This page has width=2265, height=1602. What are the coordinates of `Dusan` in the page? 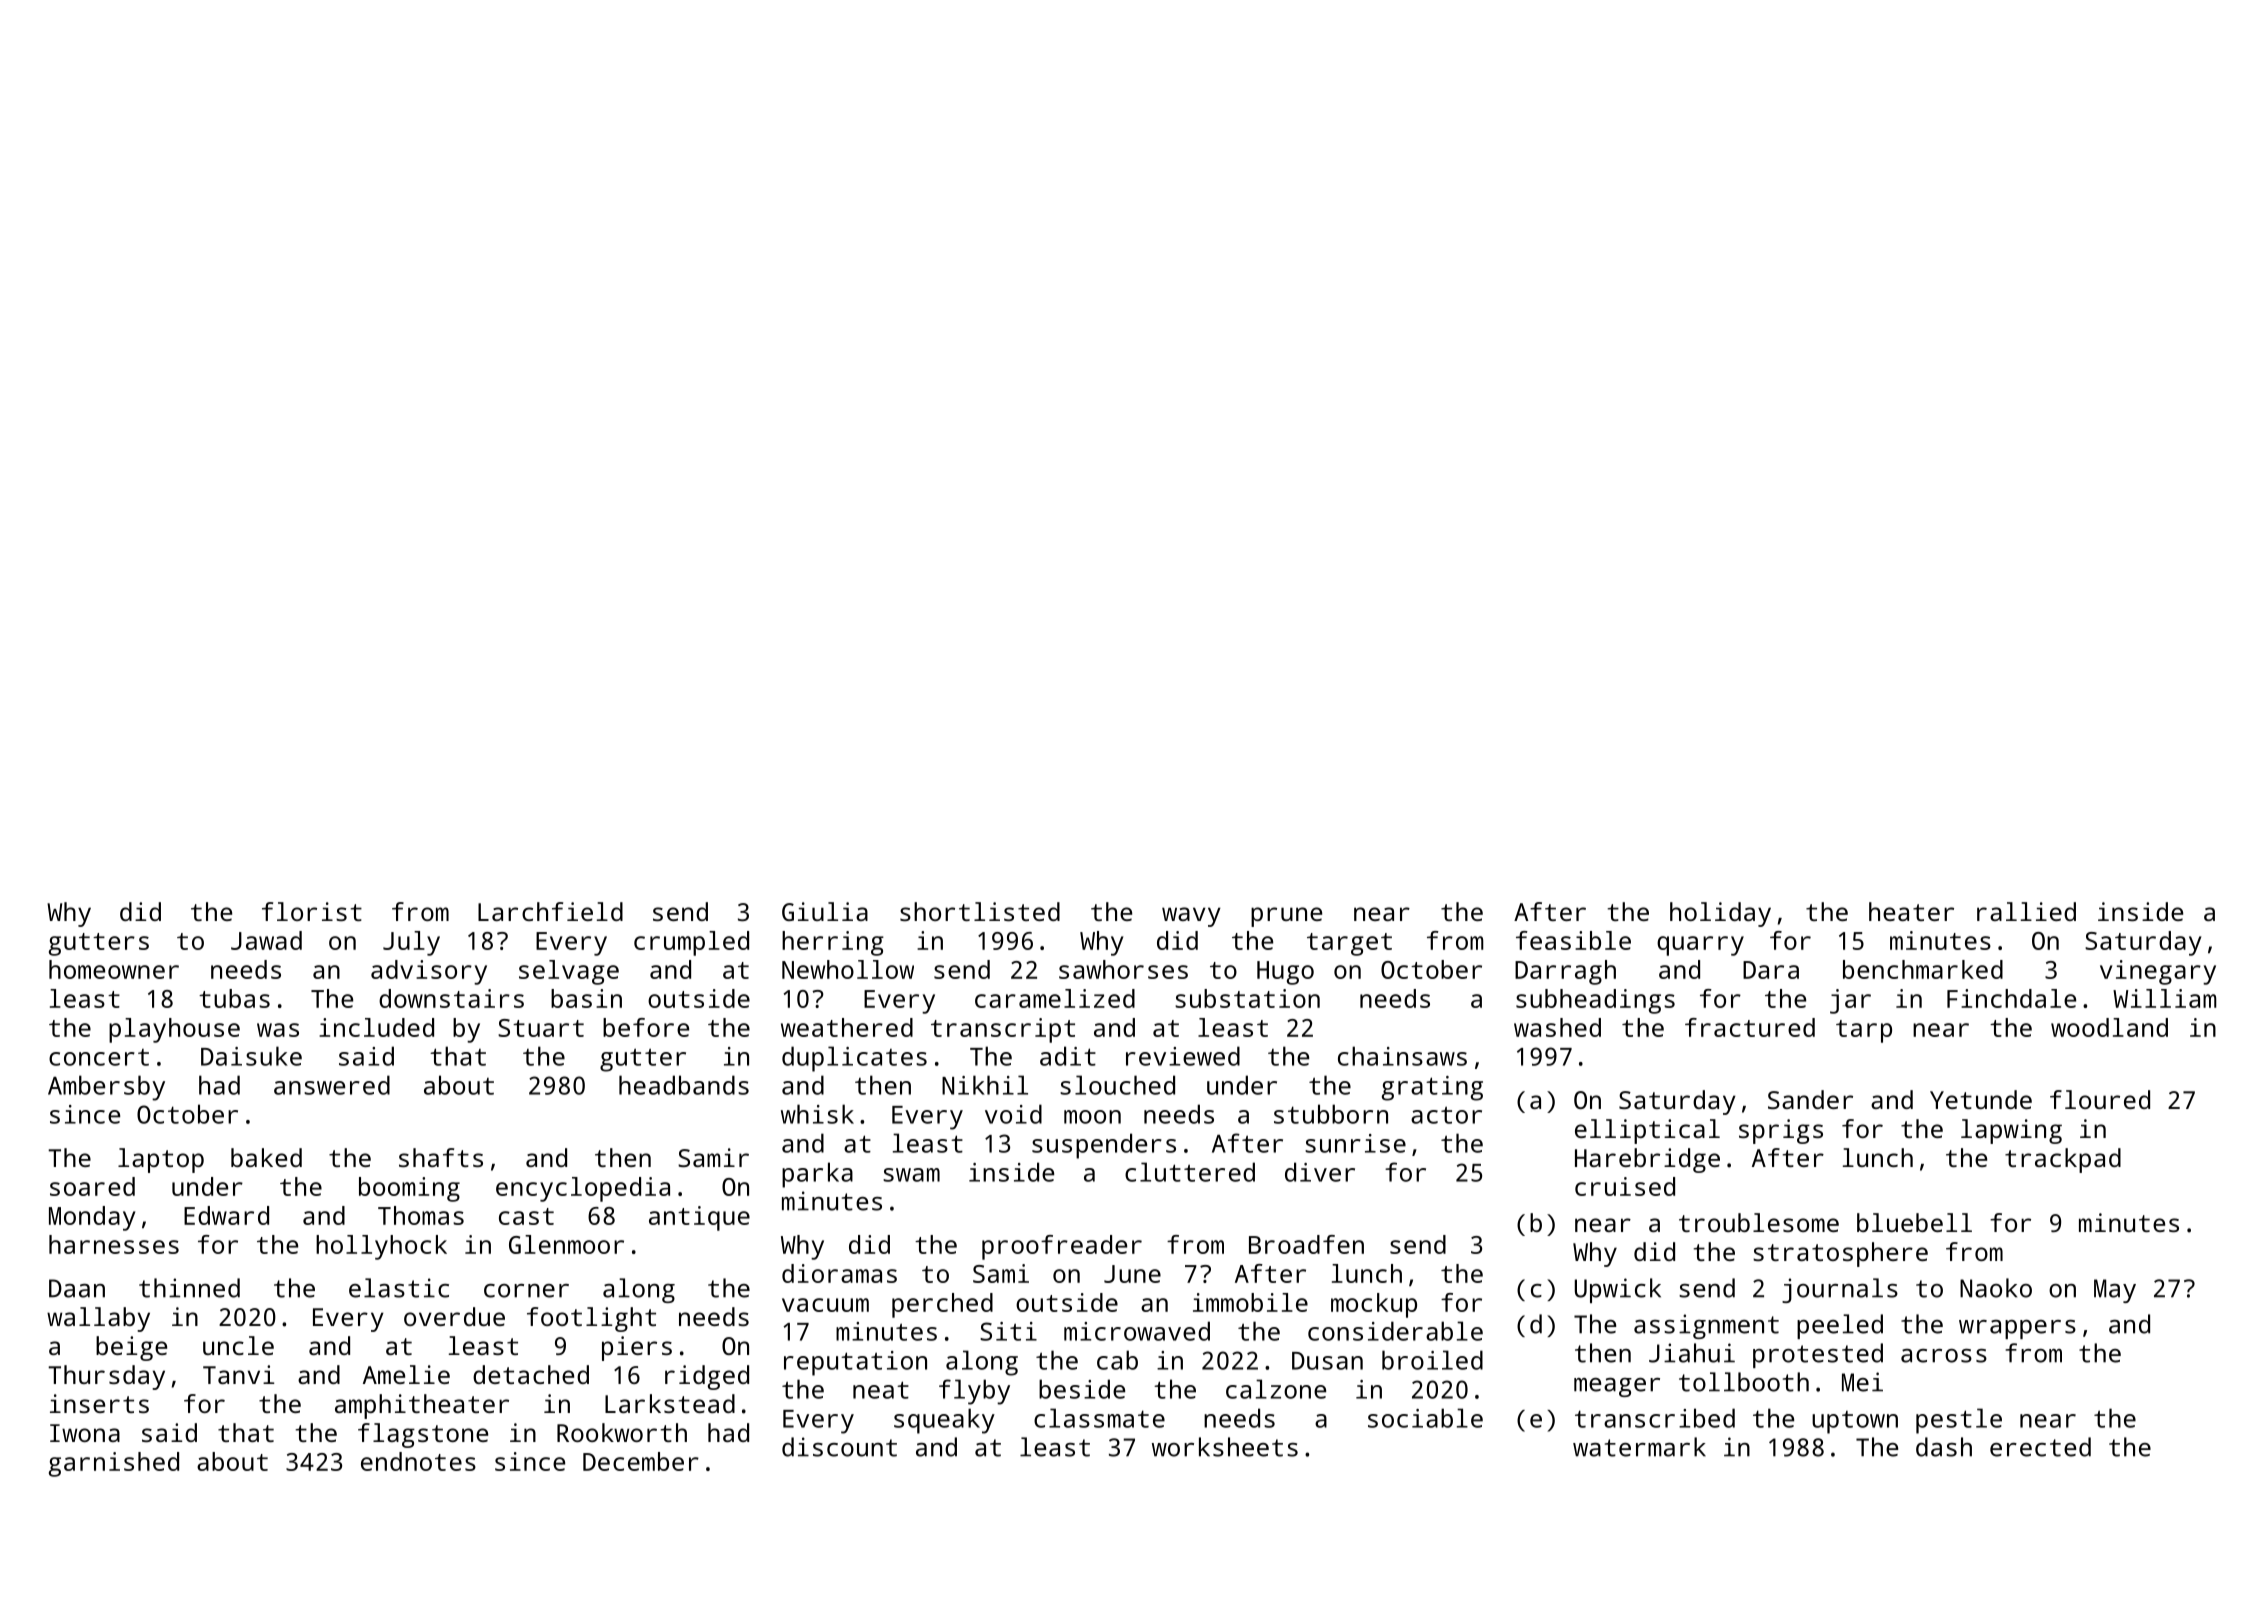 It's located at (1327, 1361).
